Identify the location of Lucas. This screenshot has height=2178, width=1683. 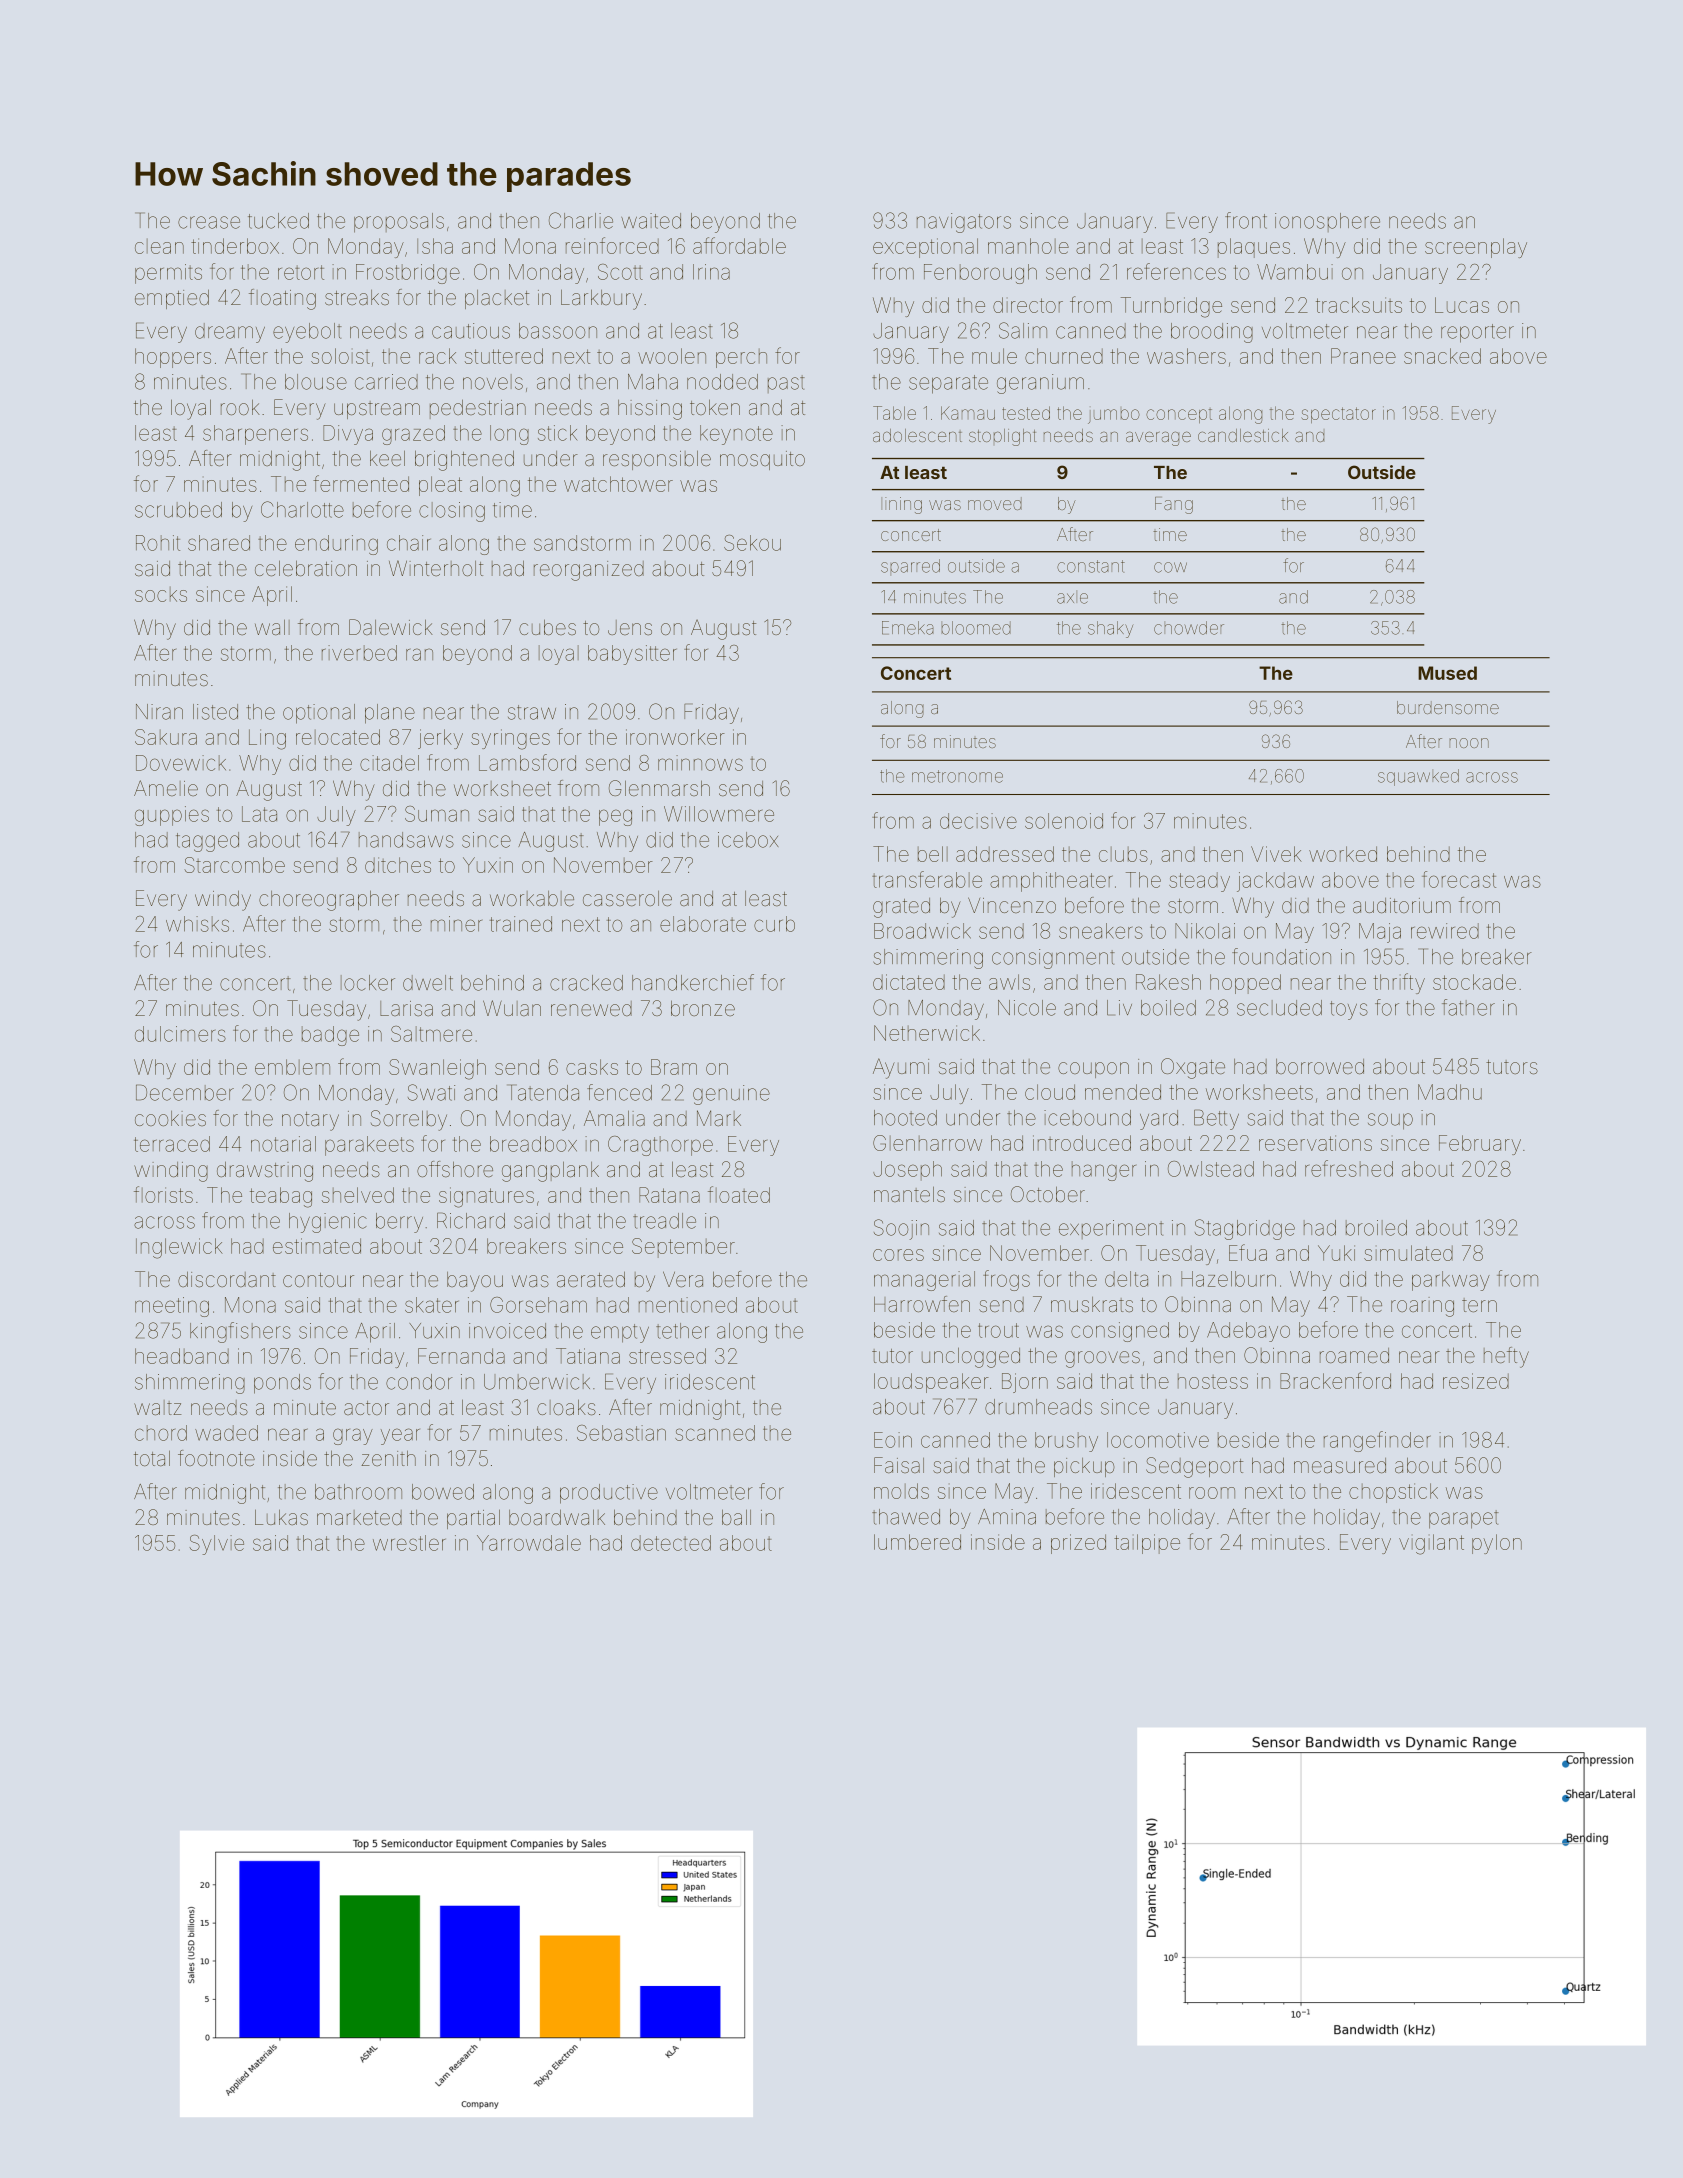
(1462, 305).
